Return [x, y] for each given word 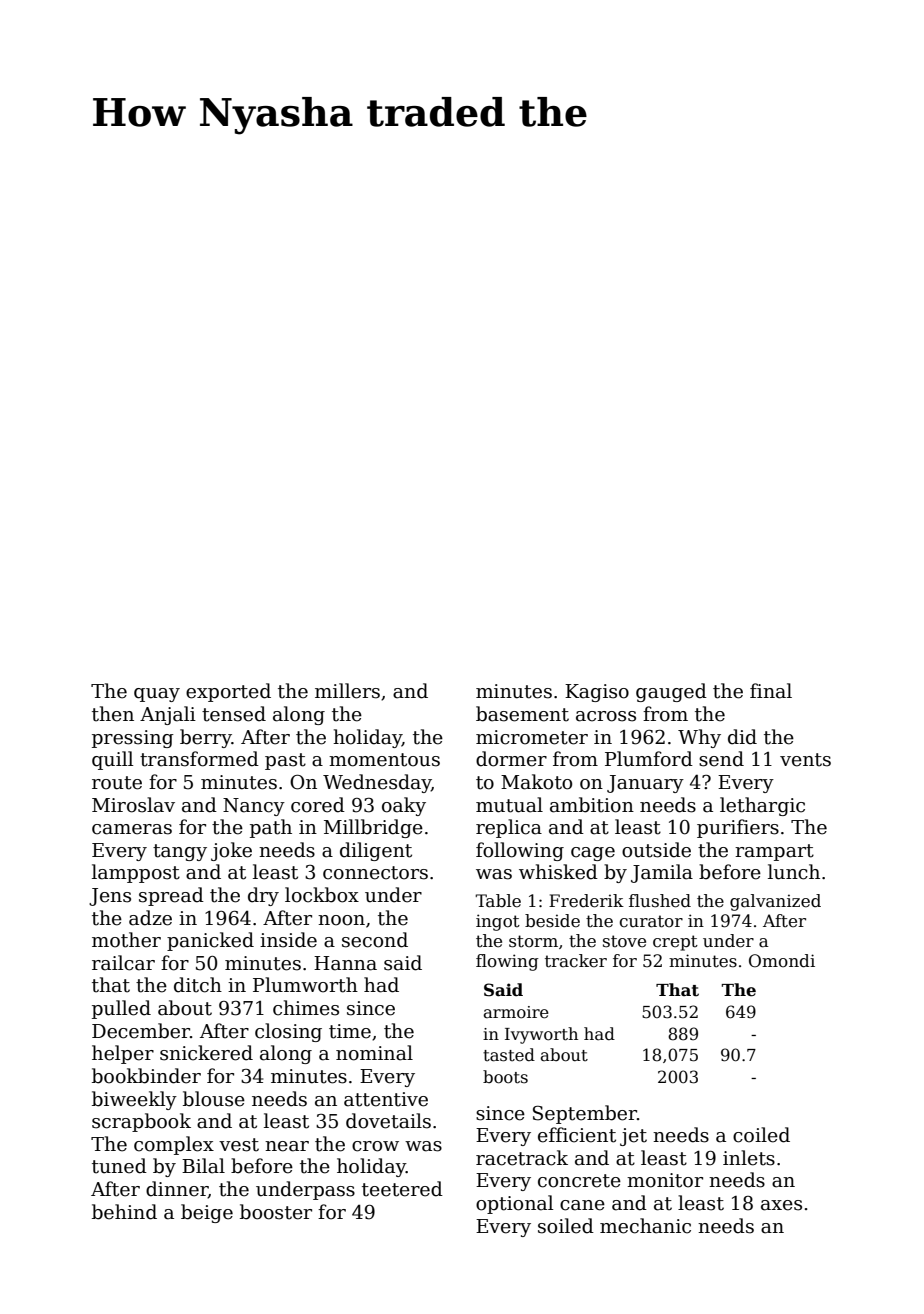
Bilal [203, 1166]
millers [347, 691]
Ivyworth [541, 1035]
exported [228, 692]
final [771, 691]
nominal [374, 1053]
